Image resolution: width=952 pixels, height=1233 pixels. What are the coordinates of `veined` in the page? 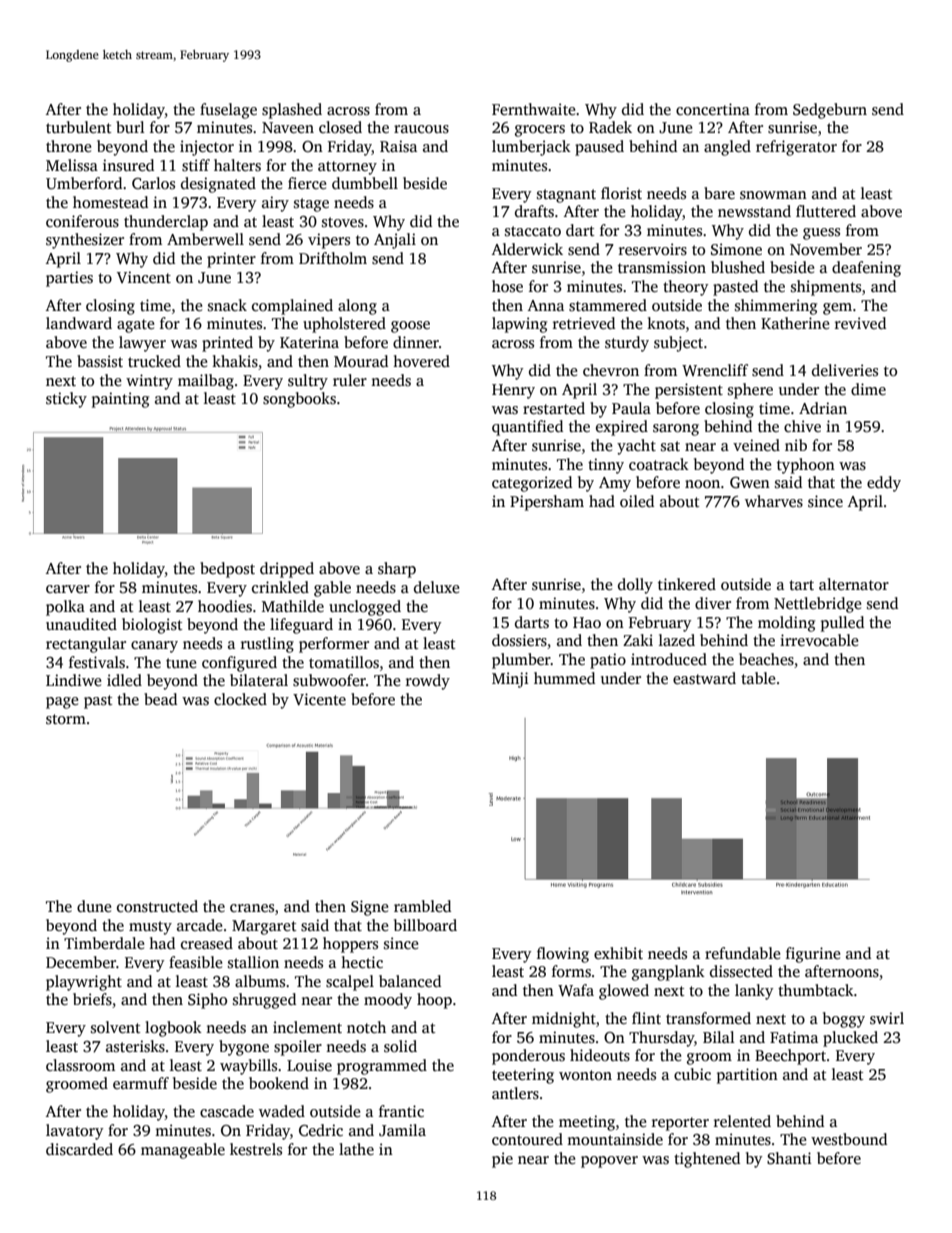 It's located at (756, 445).
